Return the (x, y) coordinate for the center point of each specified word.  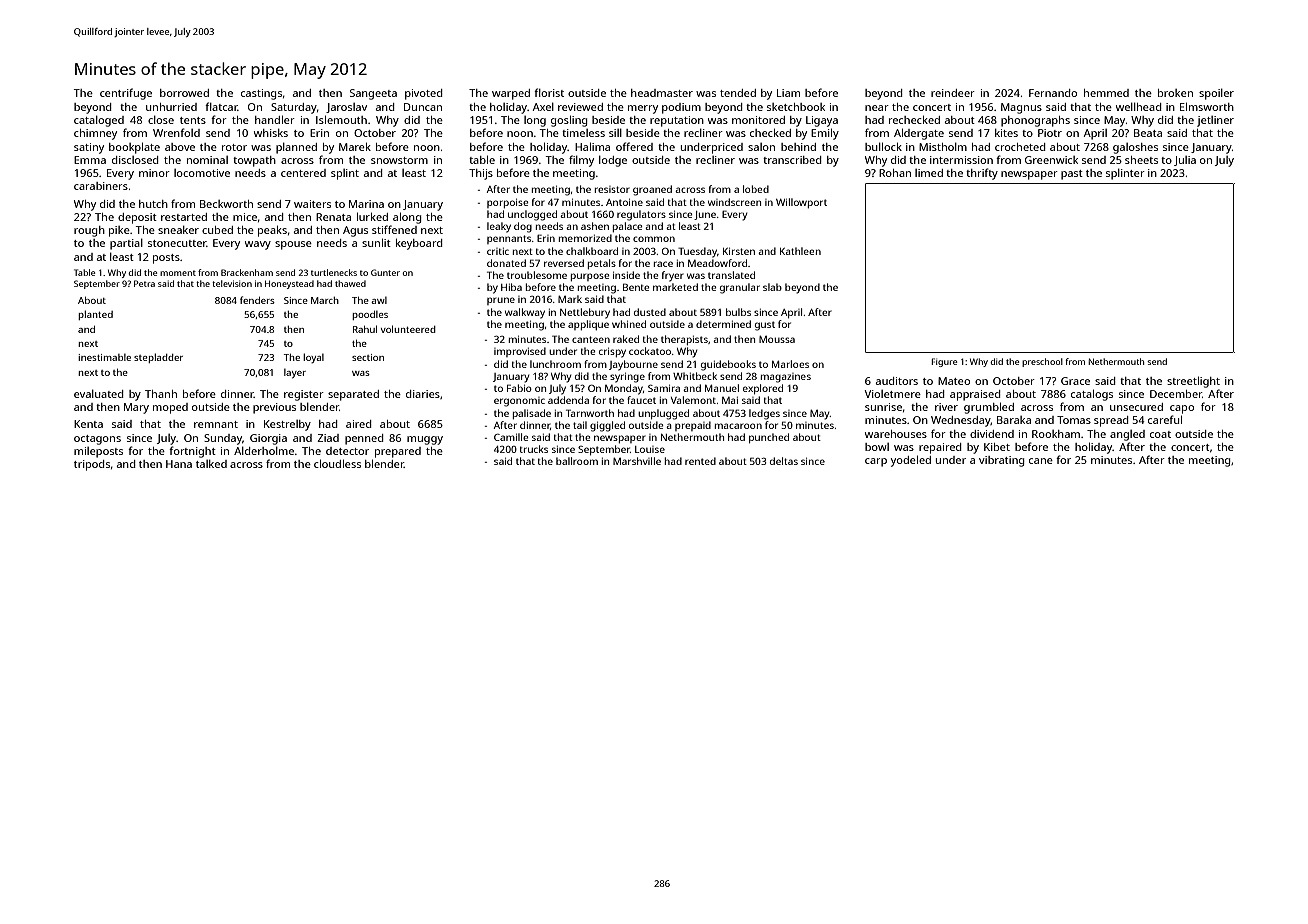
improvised (520, 352)
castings (261, 94)
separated (353, 395)
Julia (1185, 161)
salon (761, 147)
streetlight (1193, 382)
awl (379, 300)
